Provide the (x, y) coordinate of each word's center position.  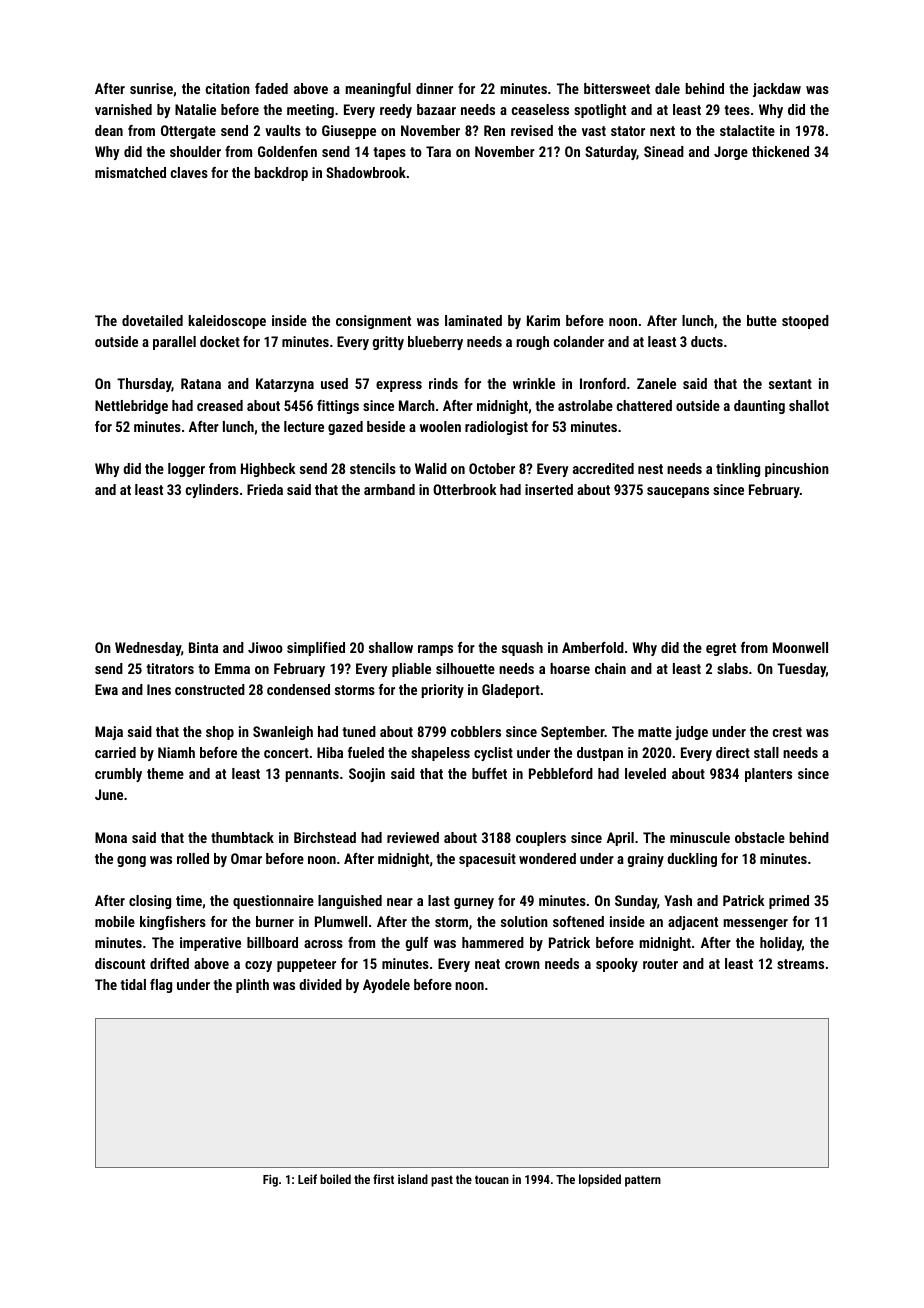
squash (522, 649)
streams (800, 964)
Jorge (731, 153)
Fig (270, 1180)
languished (350, 902)
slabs (732, 668)
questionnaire (273, 902)
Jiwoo (265, 647)
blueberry (435, 343)
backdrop (281, 174)
